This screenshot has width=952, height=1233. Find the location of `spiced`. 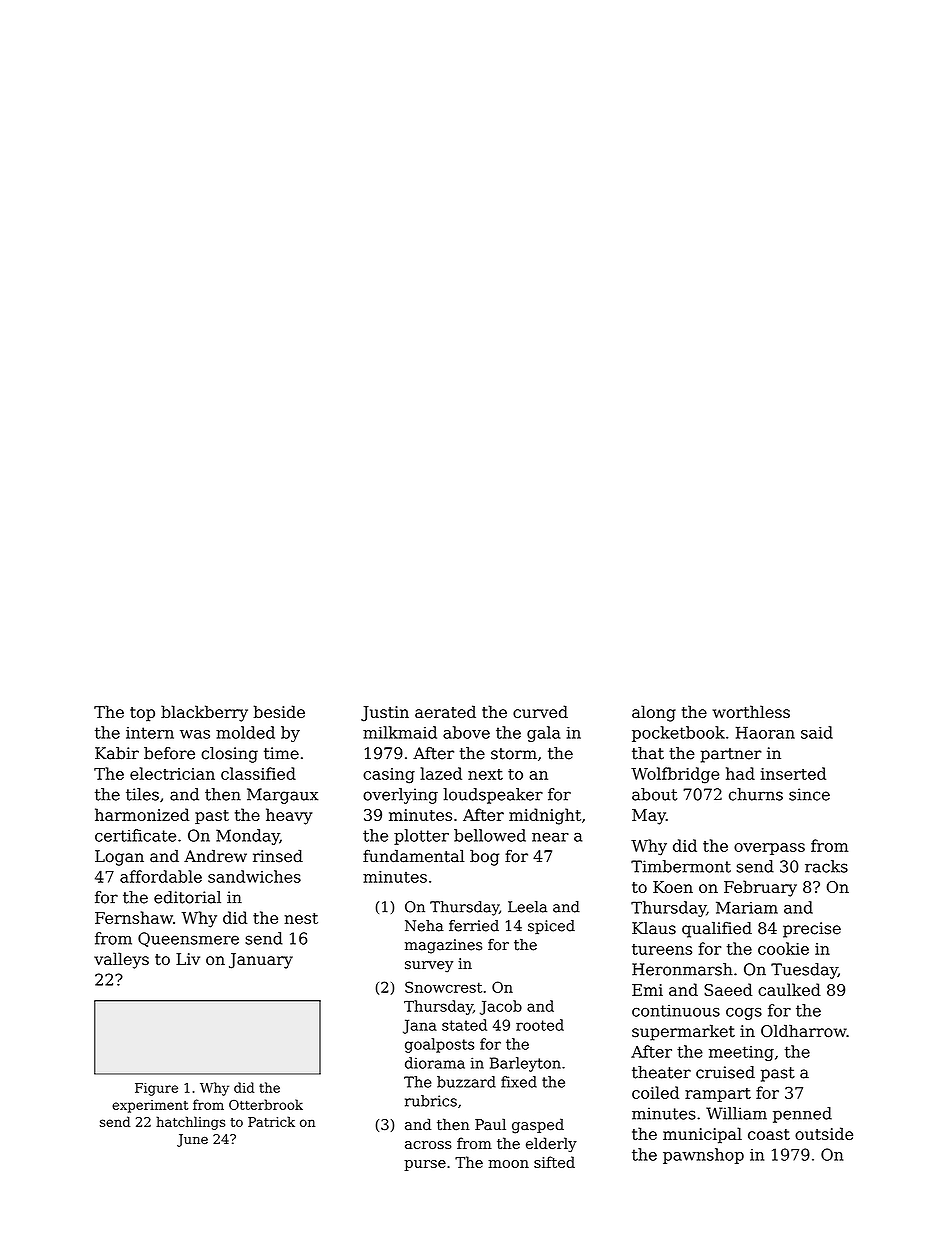

spiced is located at coordinates (551, 927).
